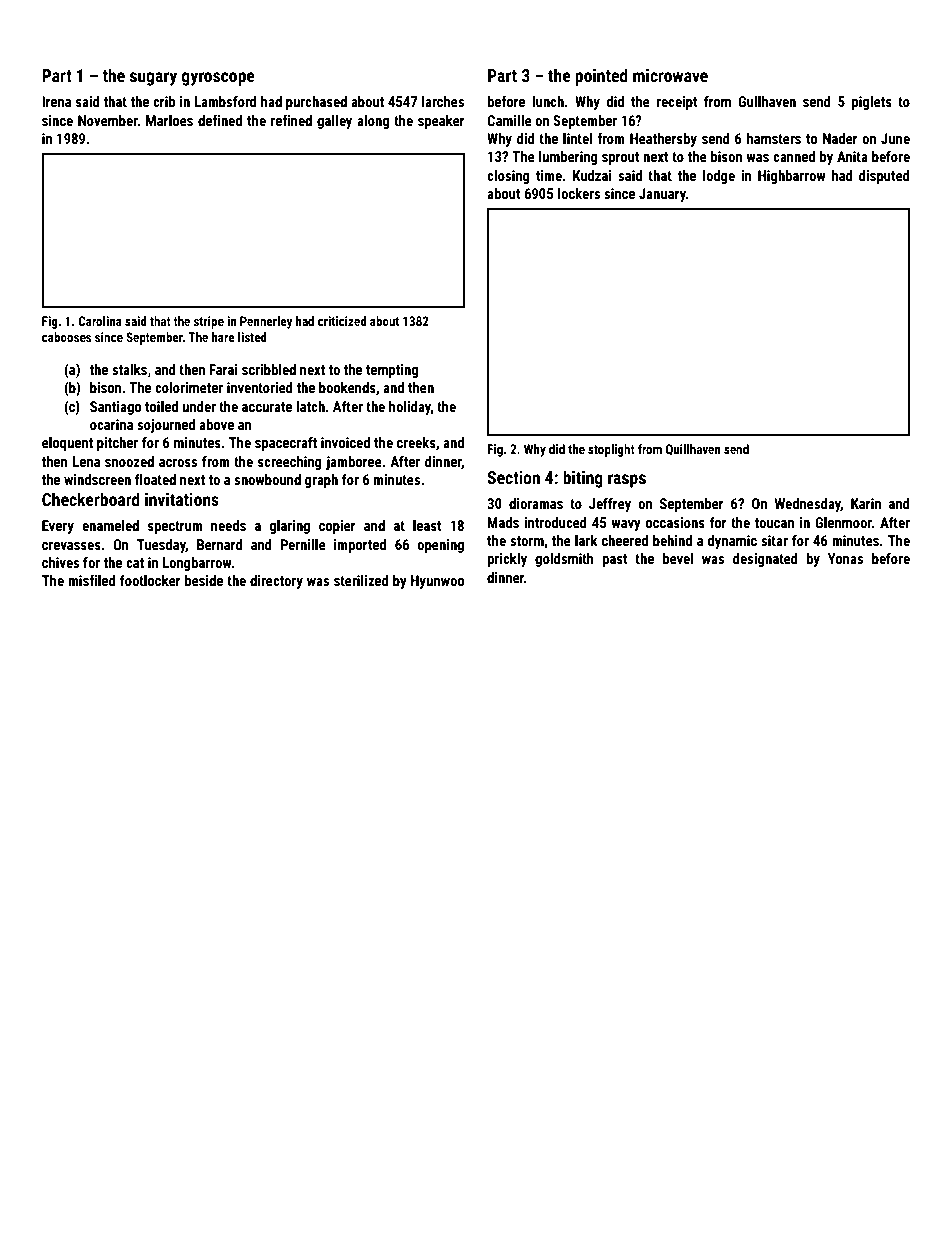 The width and height of the page is (952, 1233). I want to click on Glenmoor, so click(843, 522).
